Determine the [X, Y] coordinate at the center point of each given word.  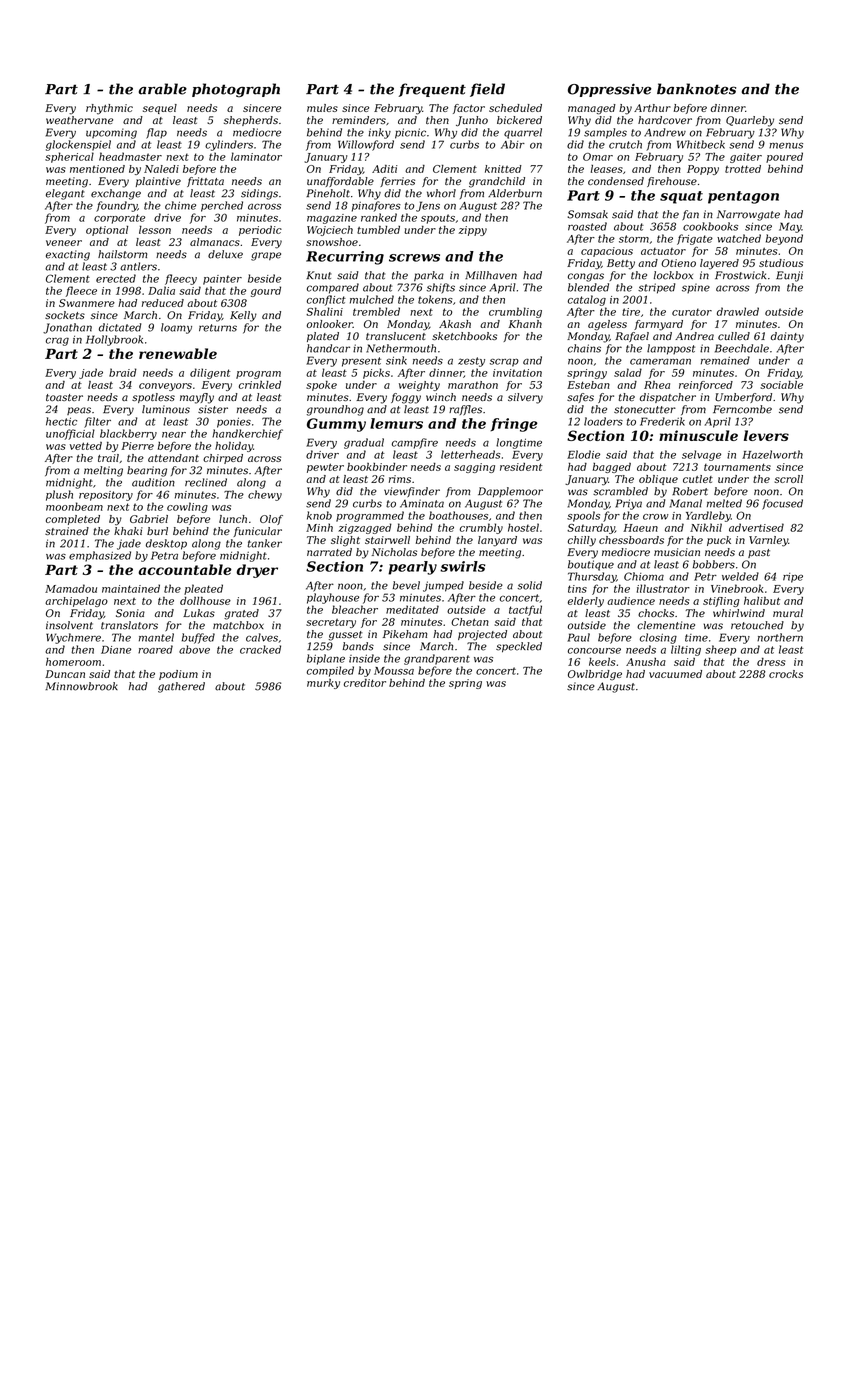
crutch [625, 144]
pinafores [376, 206]
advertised [756, 527]
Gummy [336, 425]
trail [108, 458]
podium [178, 675]
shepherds [251, 121]
